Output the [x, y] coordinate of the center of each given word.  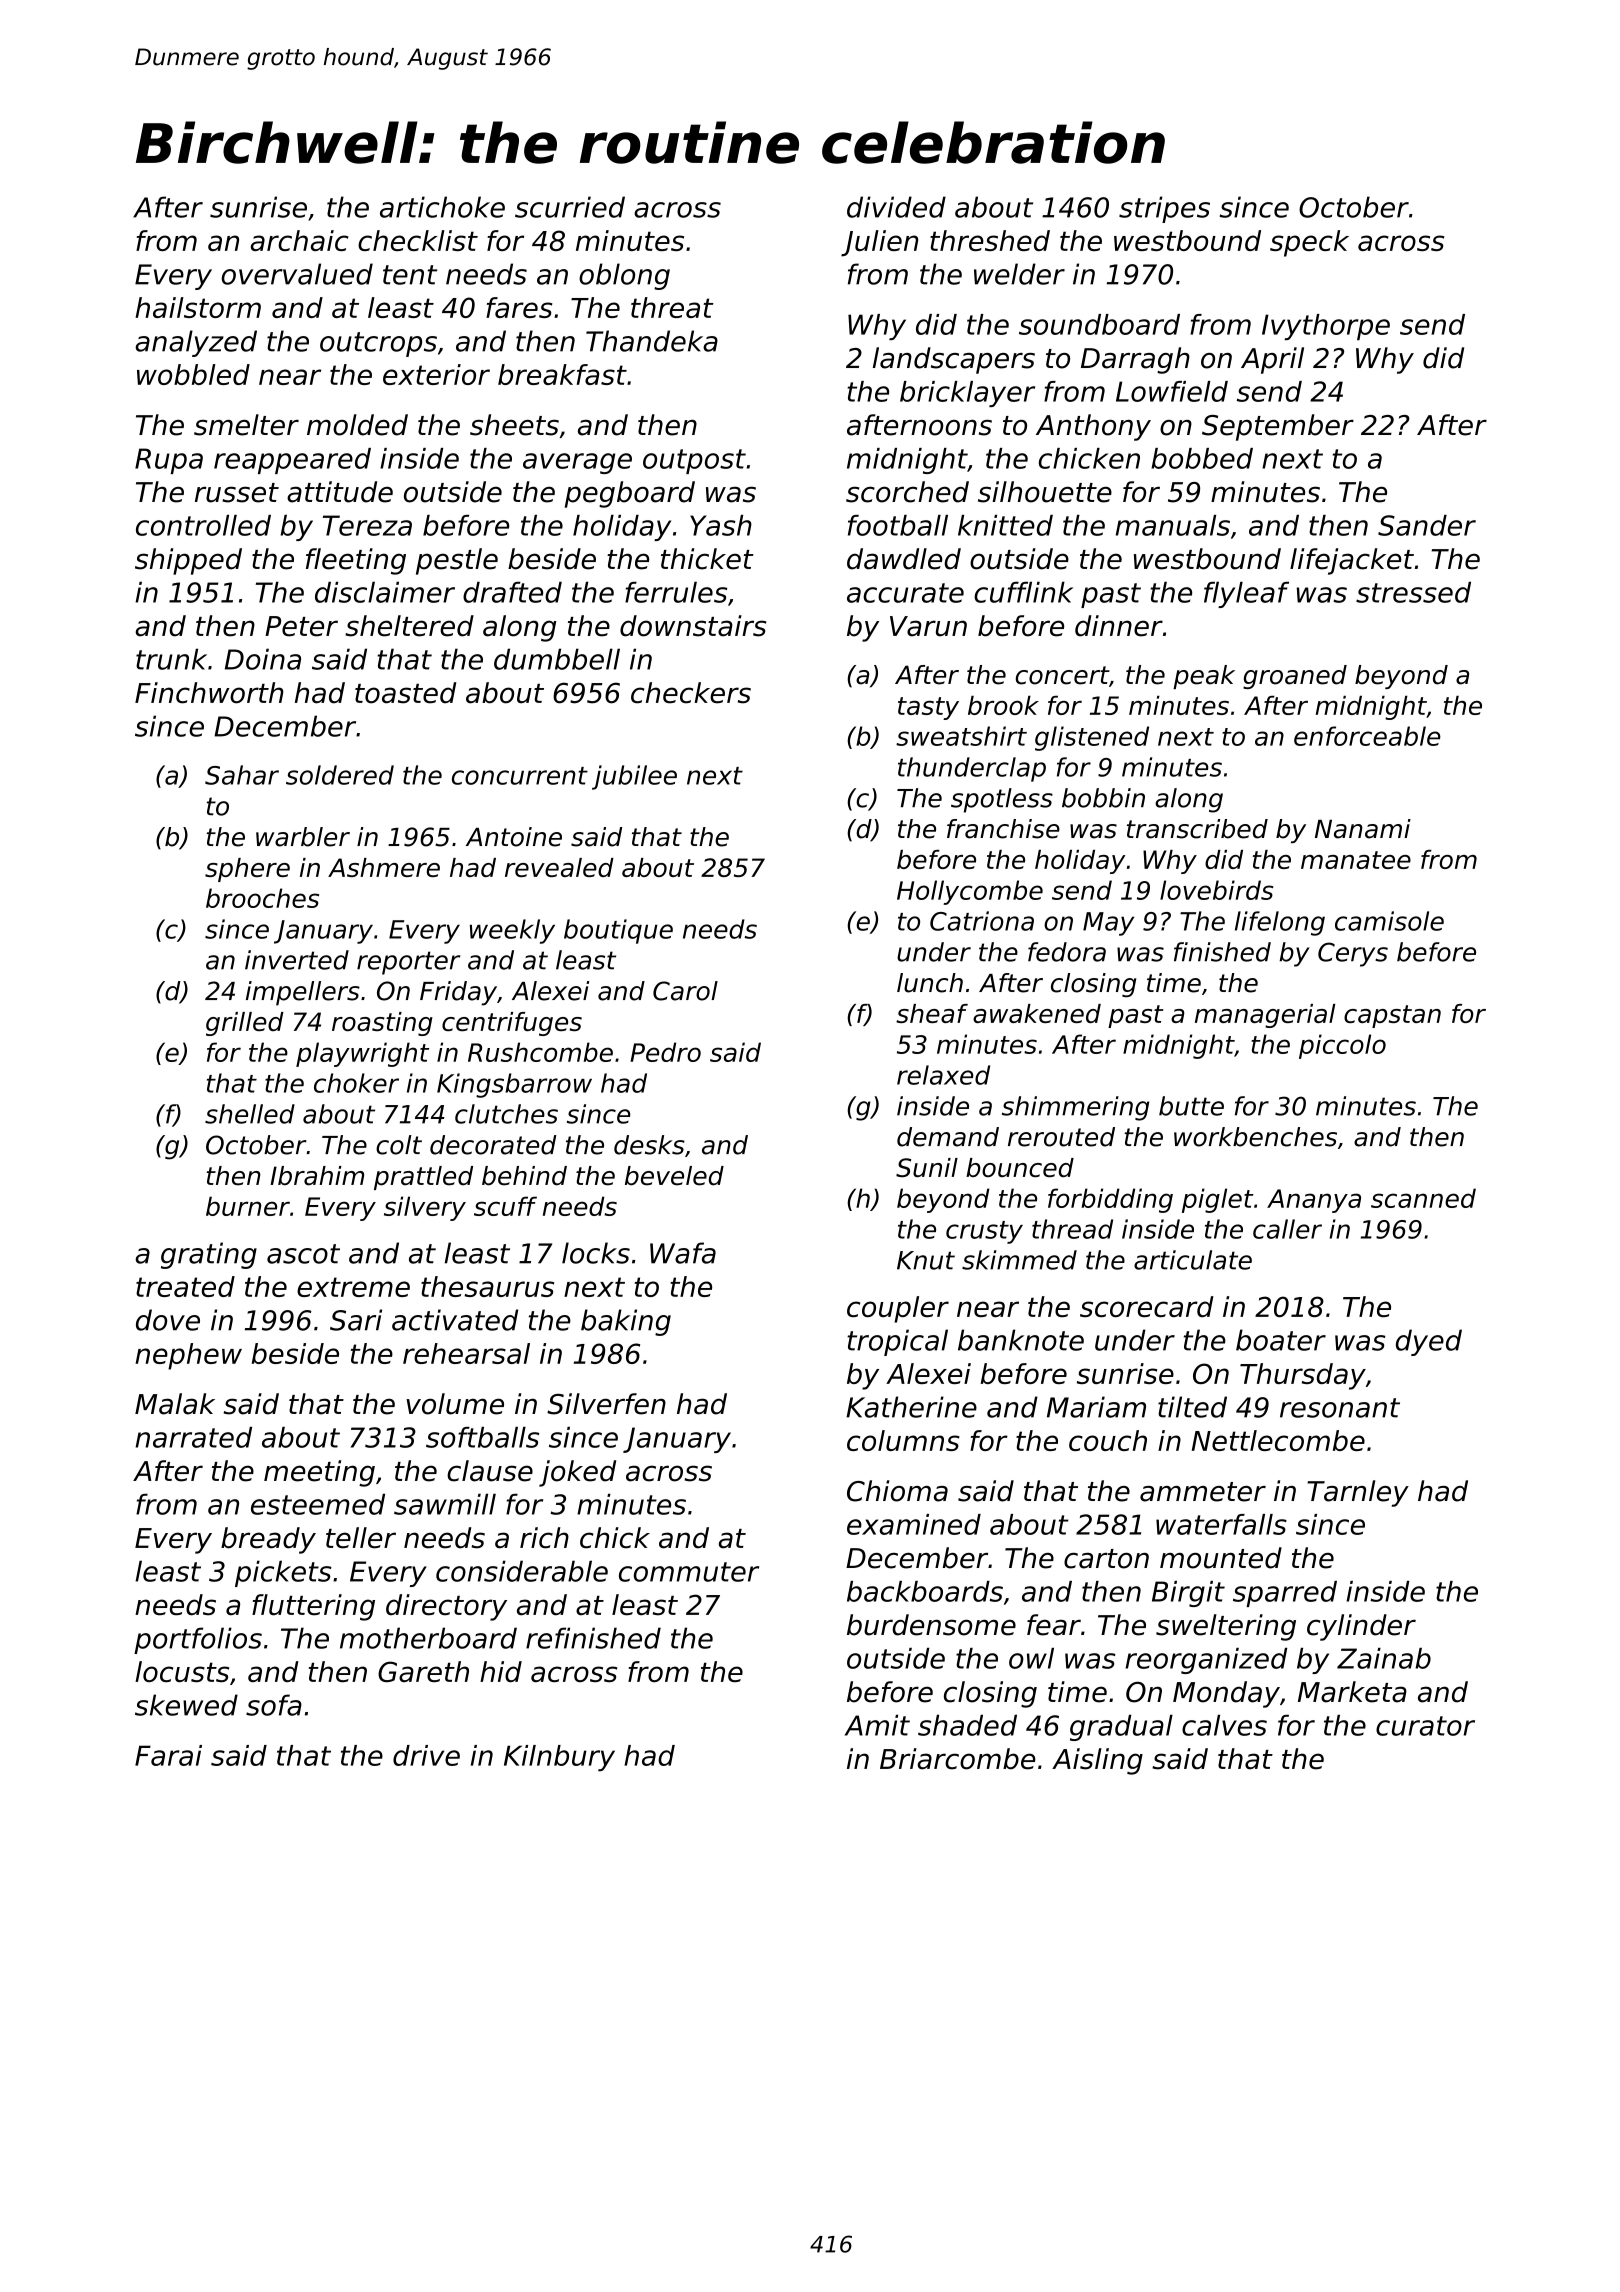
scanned [1423, 1198]
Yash [721, 525]
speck [1309, 243]
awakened [1037, 1013]
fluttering [313, 1607]
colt [399, 1145]
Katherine [911, 1407]
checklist [418, 240]
